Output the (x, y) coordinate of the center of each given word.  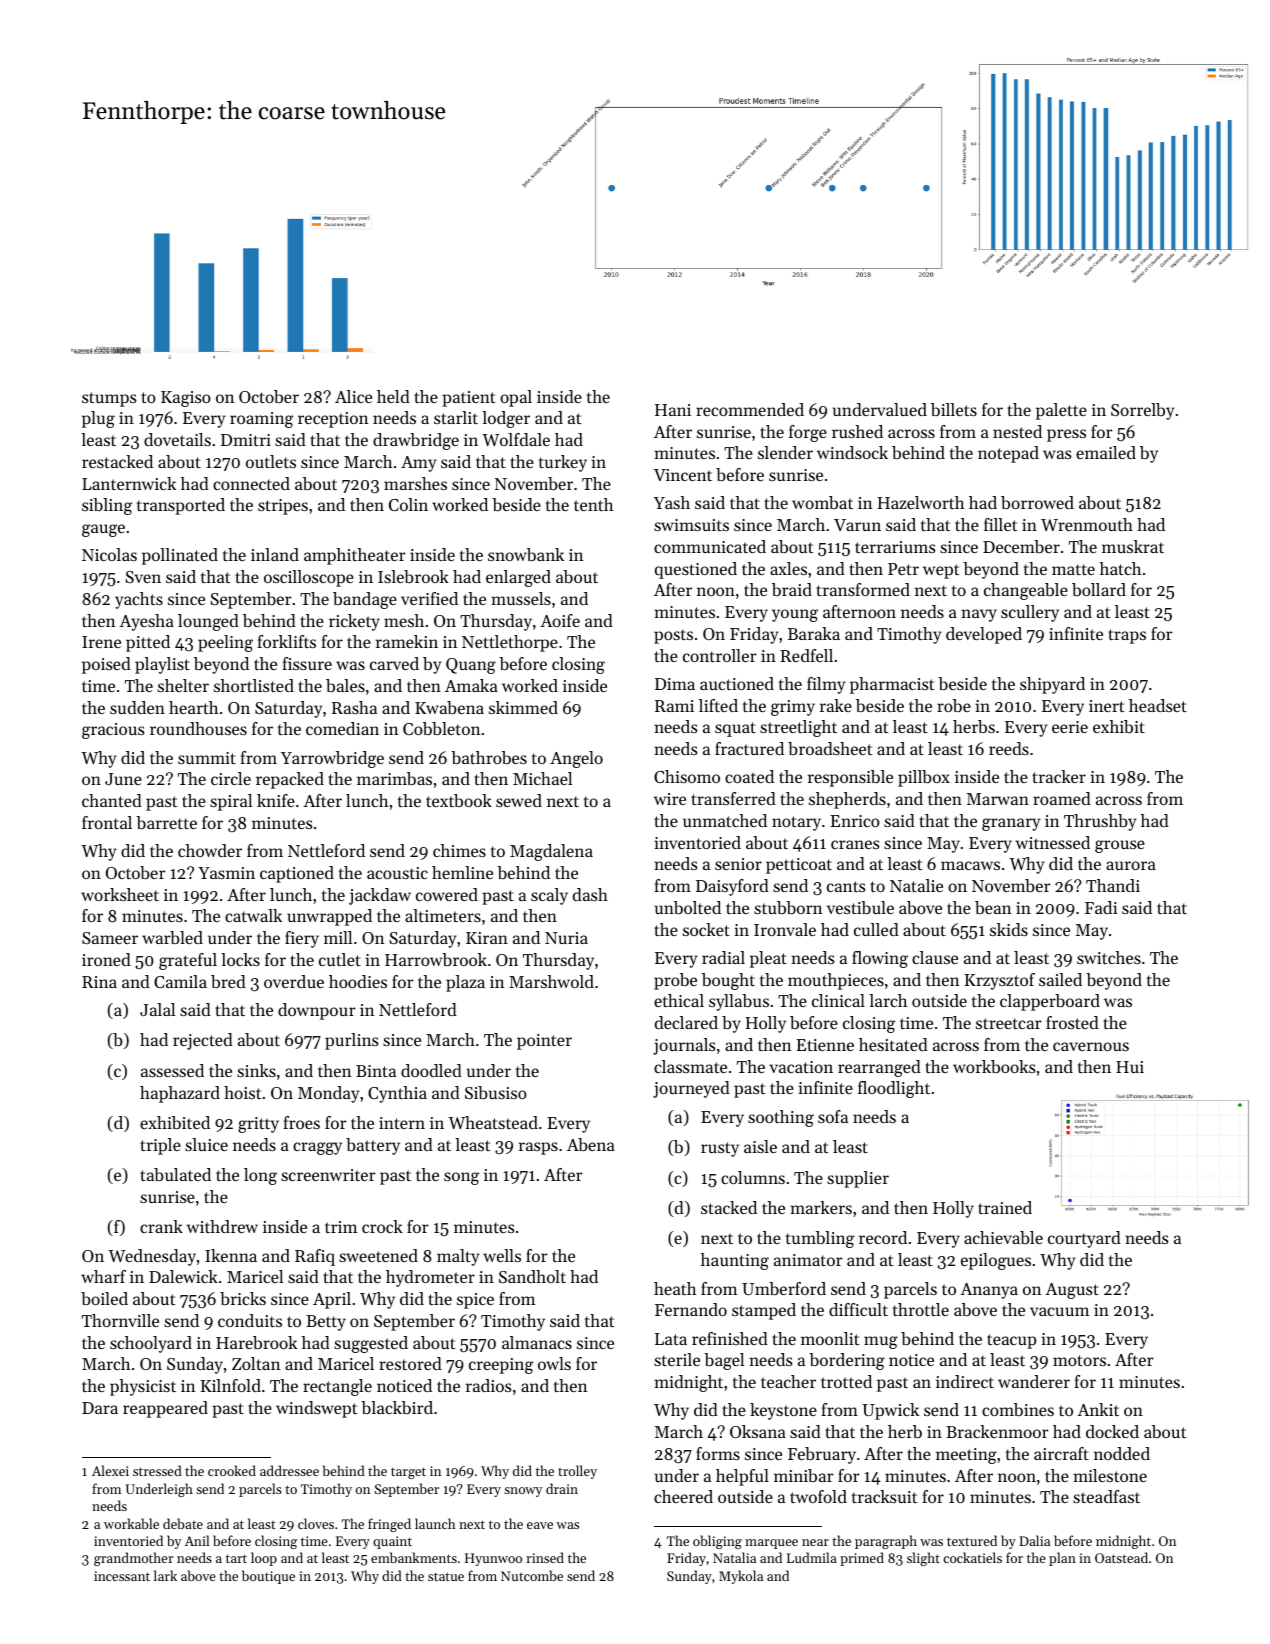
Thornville (120, 1320)
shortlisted (254, 685)
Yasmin (226, 873)
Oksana (758, 1431)
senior (738, 864)
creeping (501, 1366)
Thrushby (1100, 822)
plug (98, 419)
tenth (593, 504)
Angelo (576, 759)
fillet (1000, 524)
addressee (289, 1470)
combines (1018, 1409)
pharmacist (892, 685)
